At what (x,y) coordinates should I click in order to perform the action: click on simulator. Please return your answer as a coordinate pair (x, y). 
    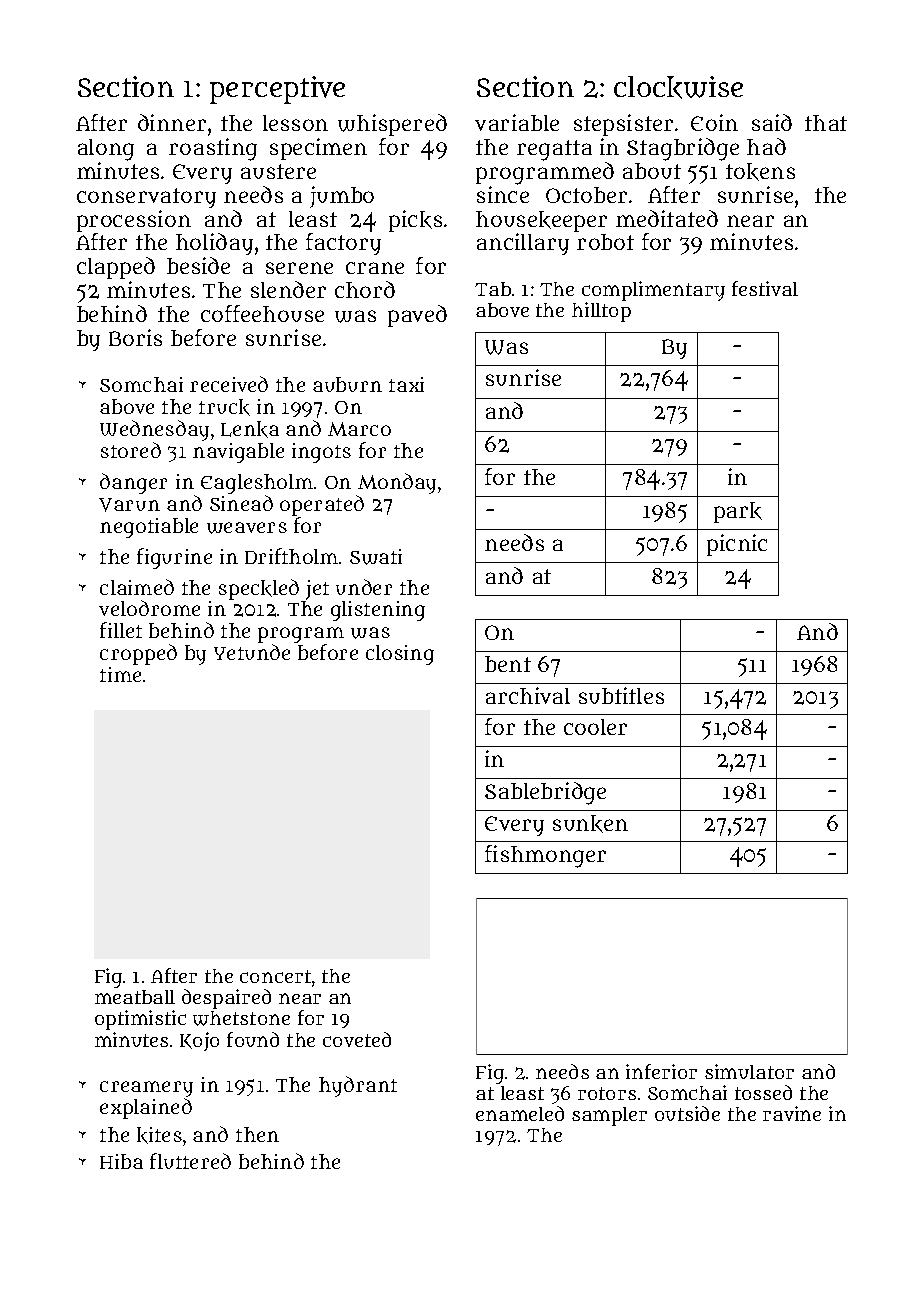
    Looking at the image, I should click on (749, 1071).
